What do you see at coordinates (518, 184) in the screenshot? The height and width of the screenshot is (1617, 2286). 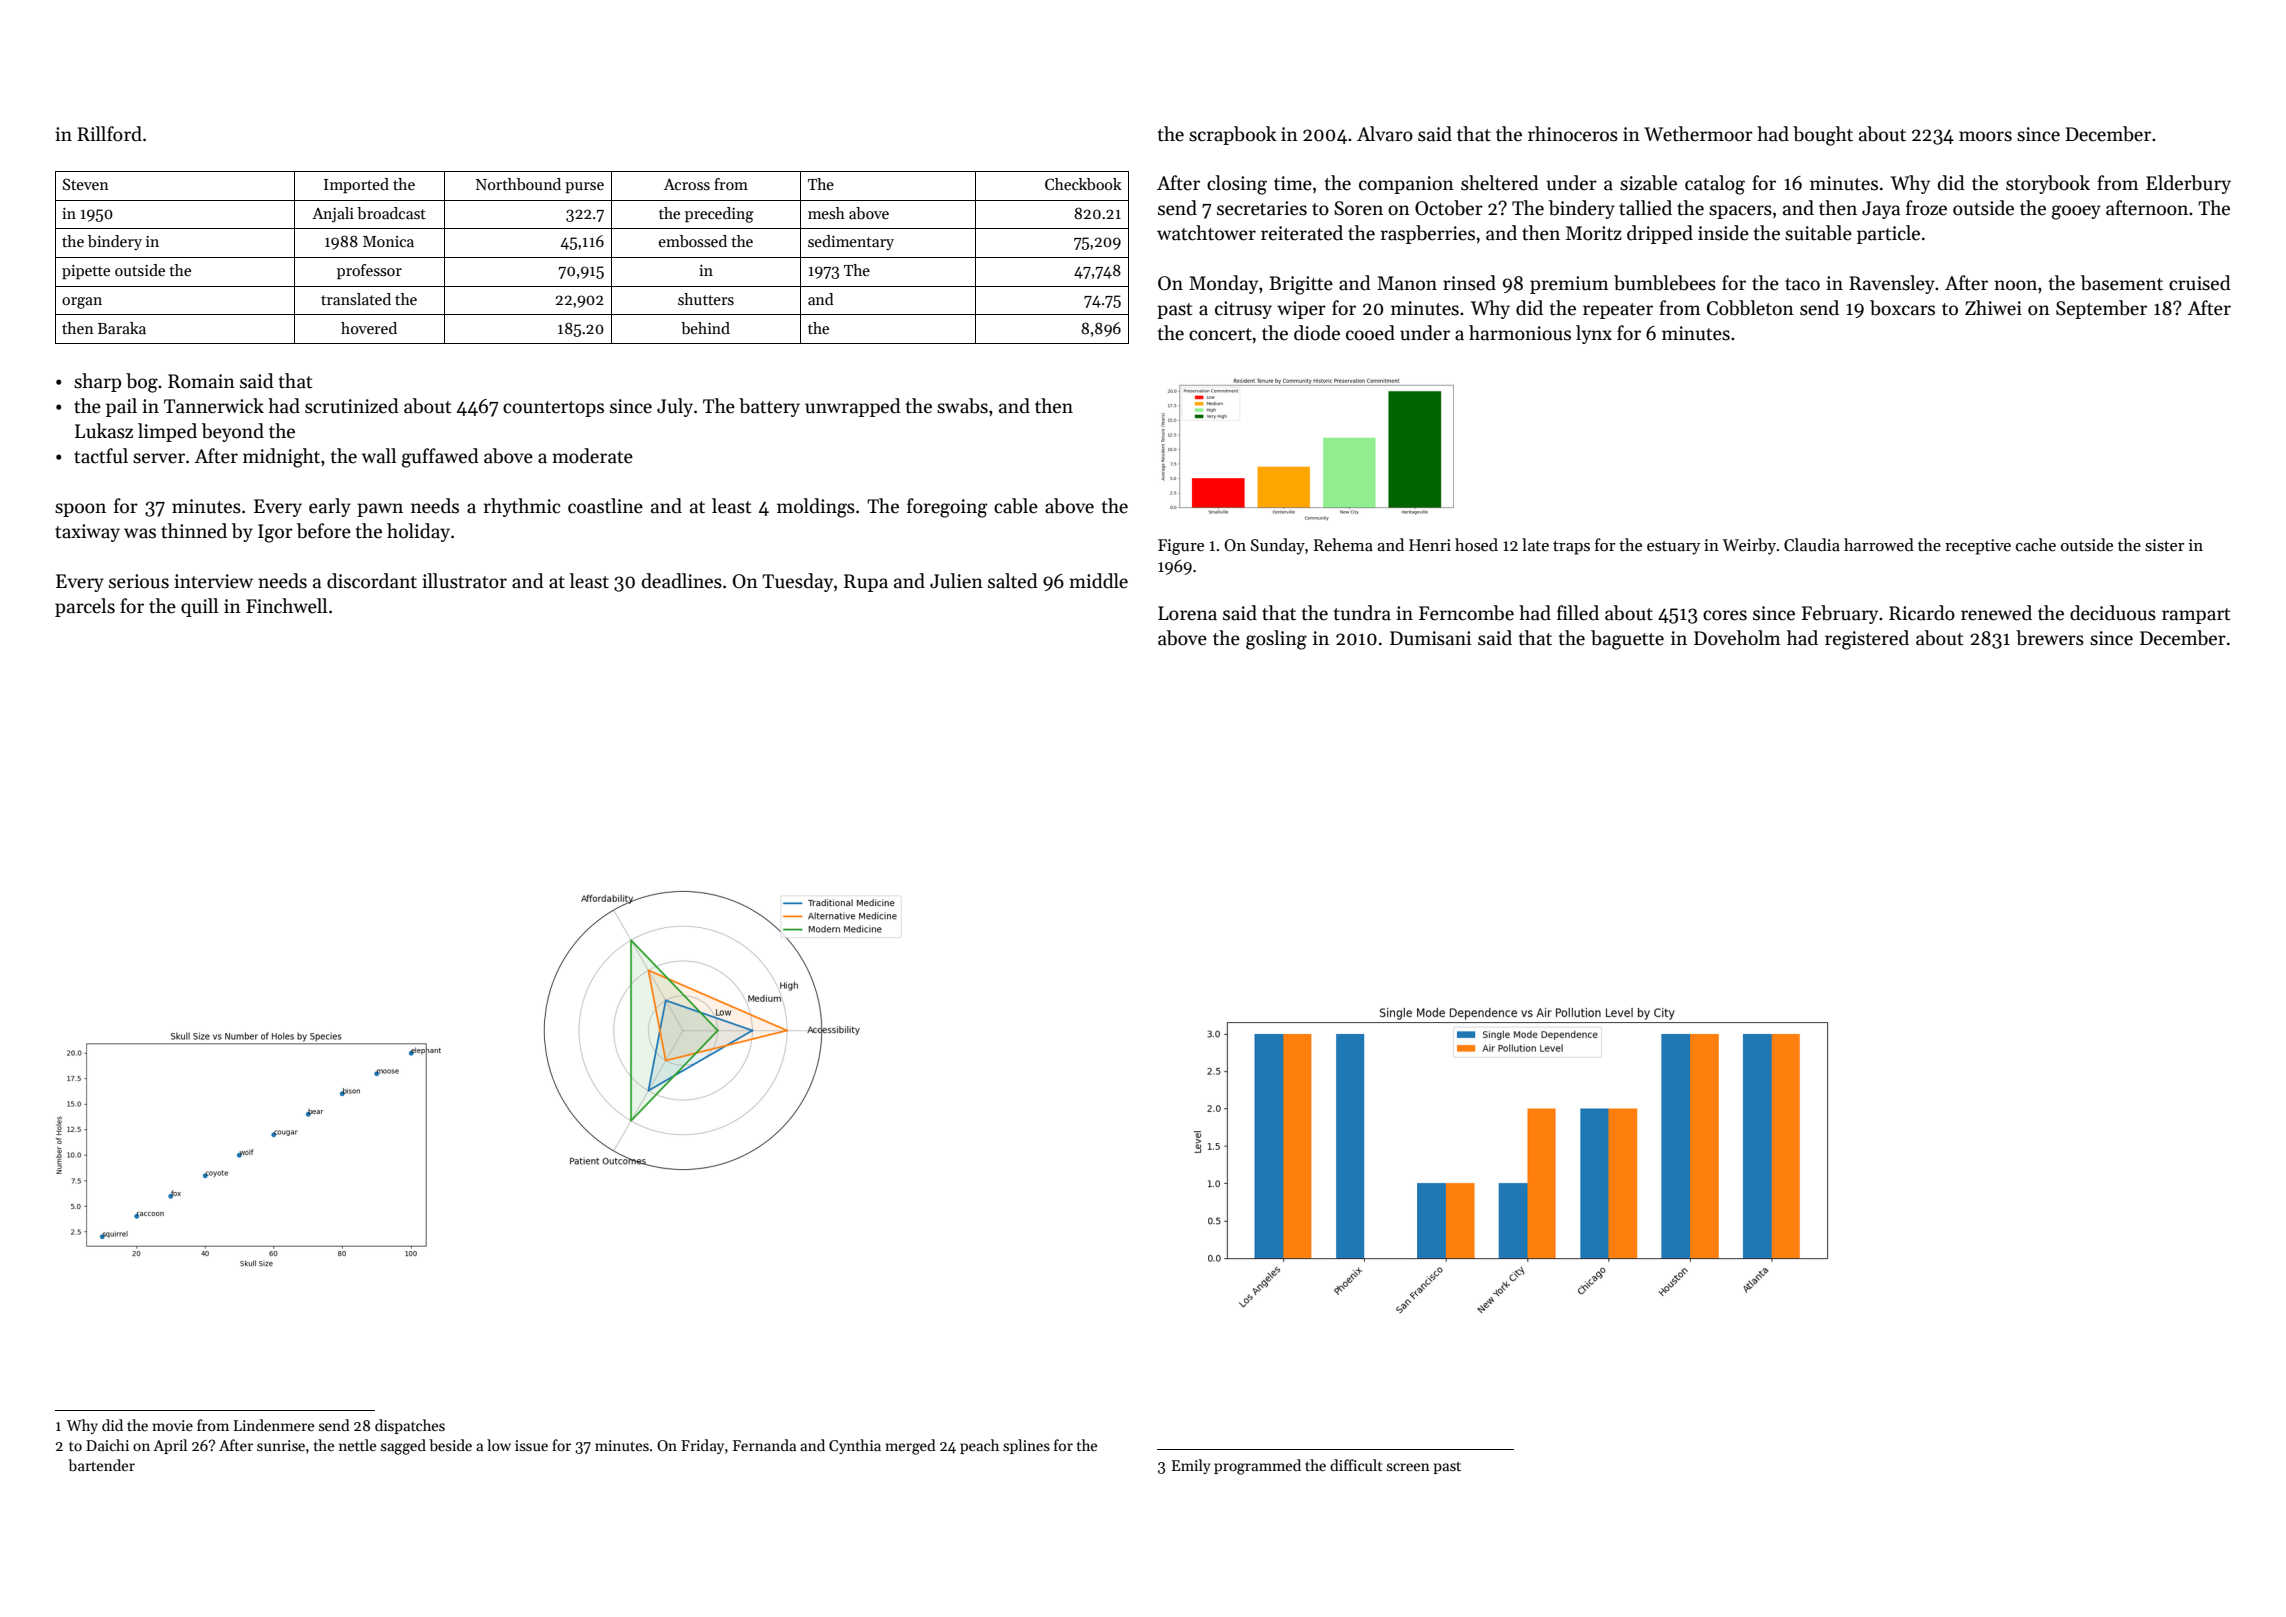 I see `Northbound` at bounding box center [518, 184].
